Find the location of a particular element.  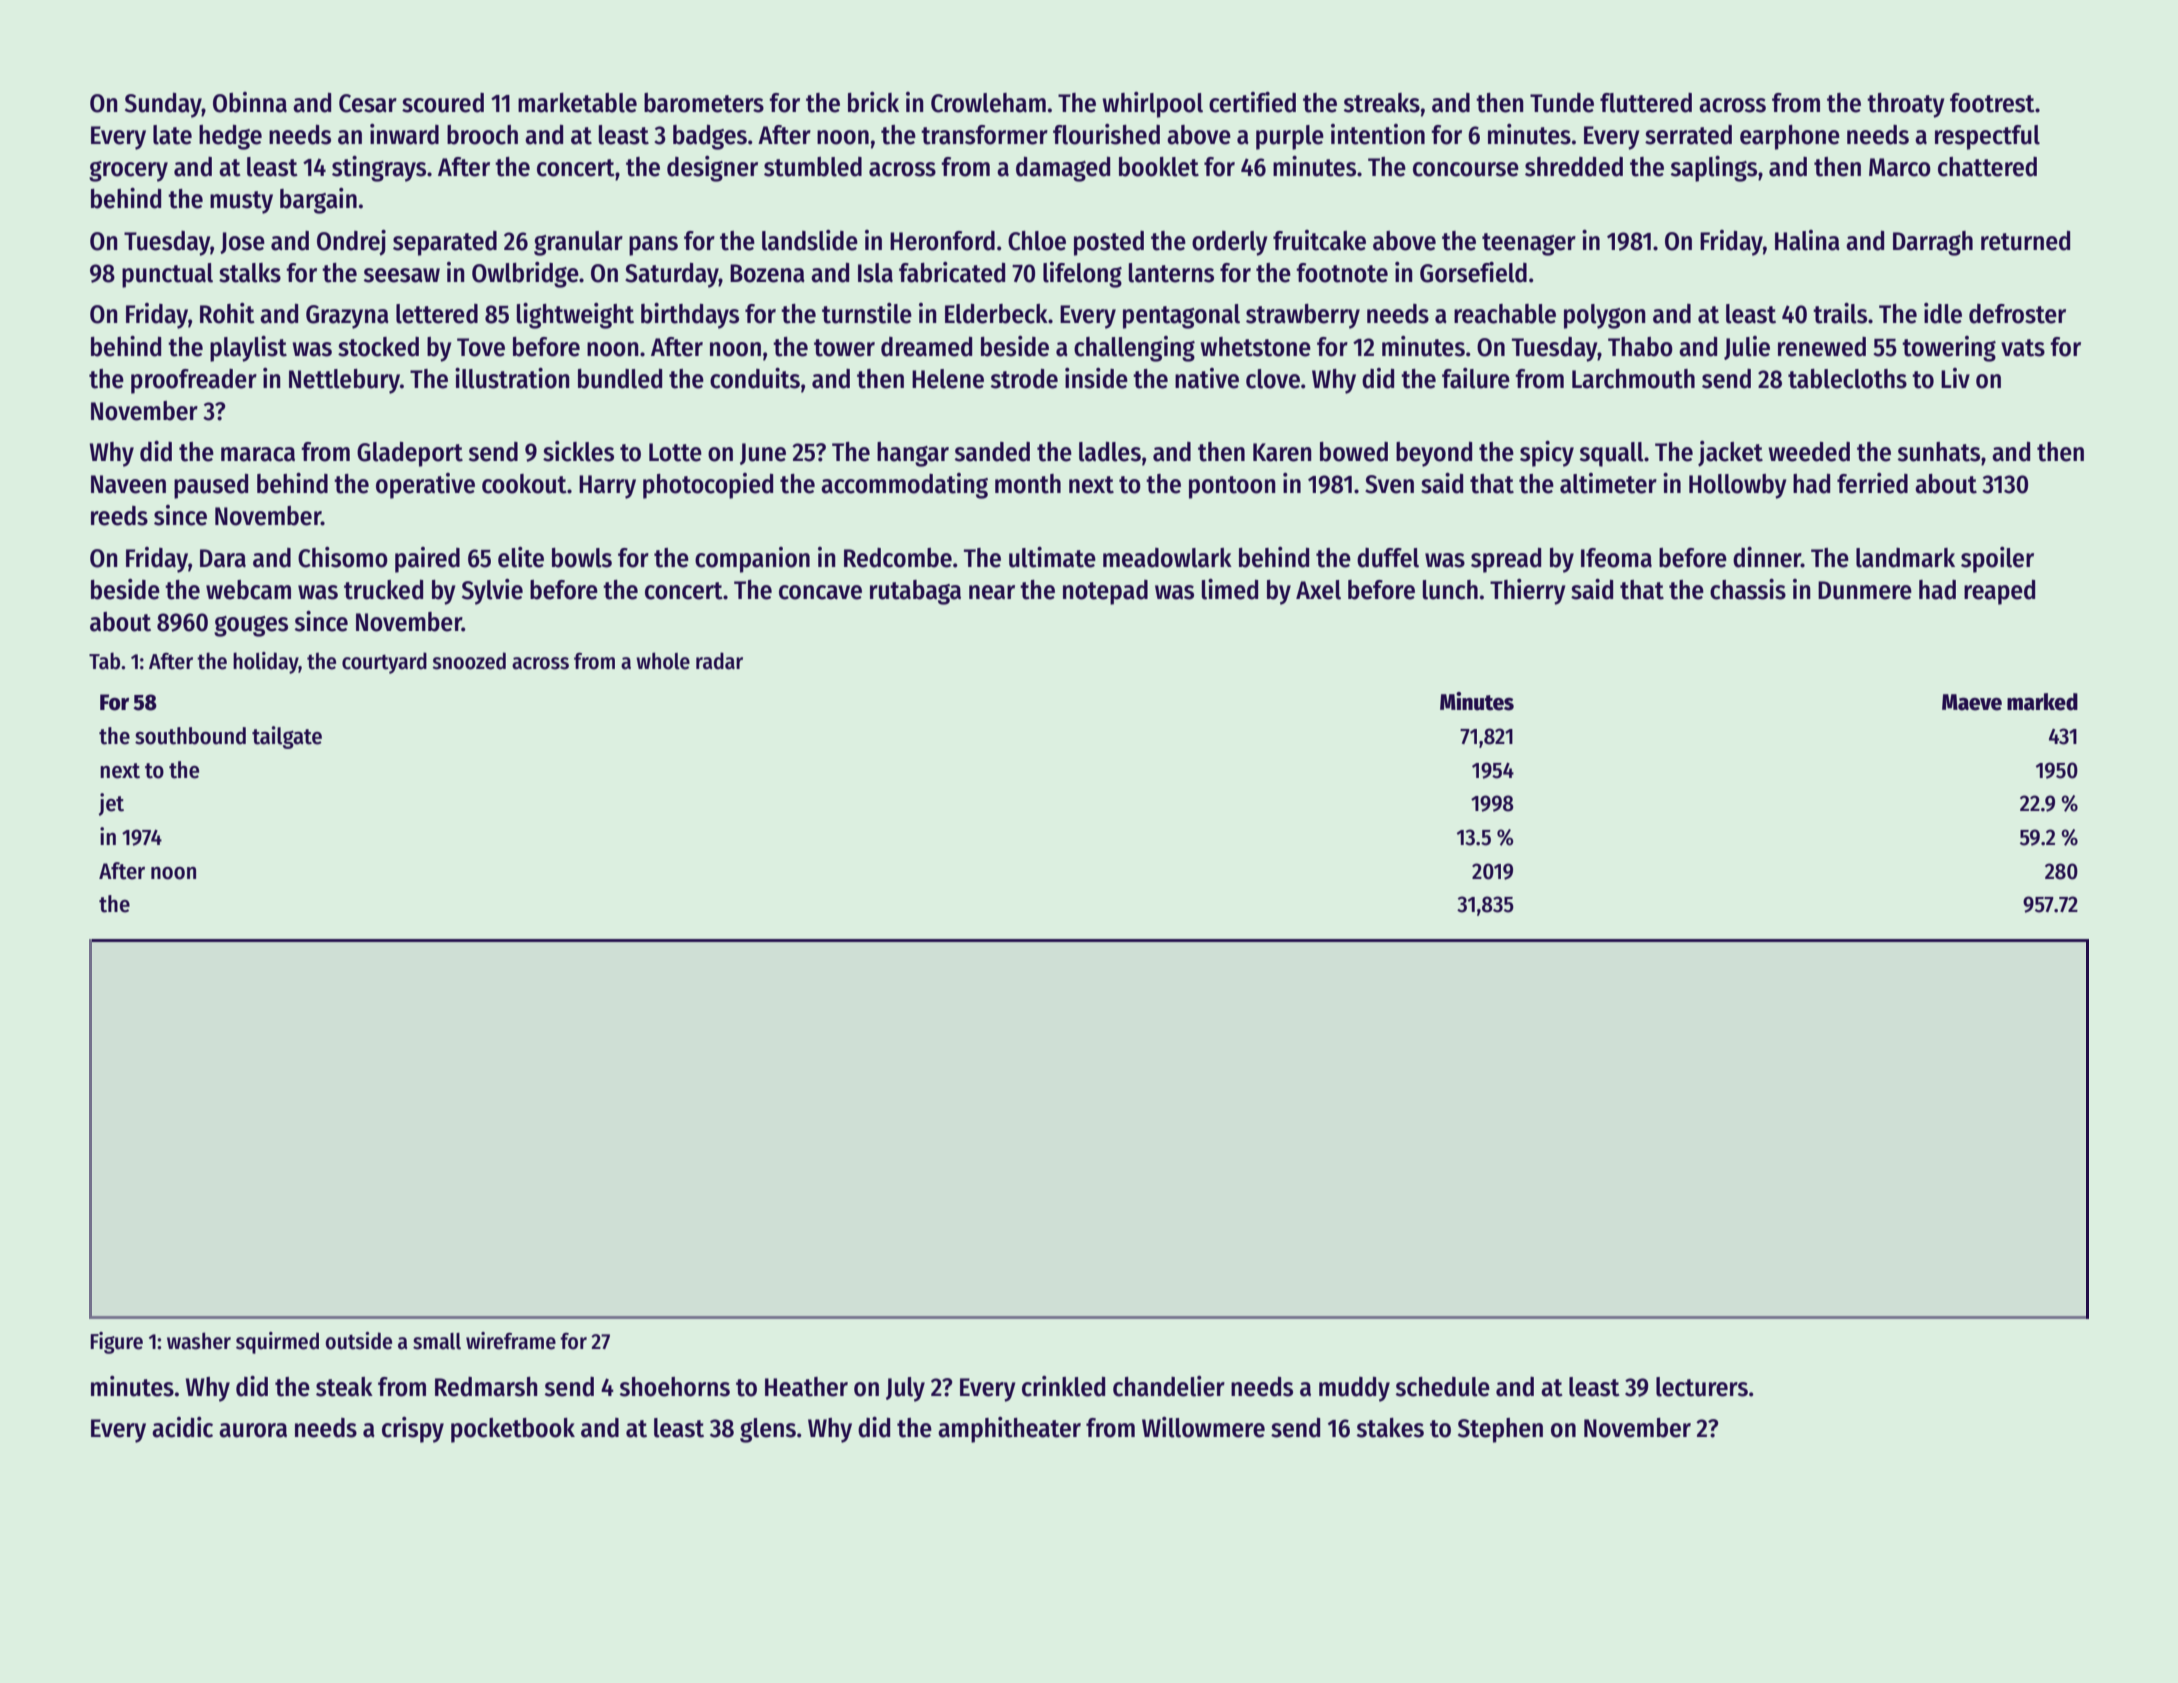

footrest is located at coordinates (1992, 103).
